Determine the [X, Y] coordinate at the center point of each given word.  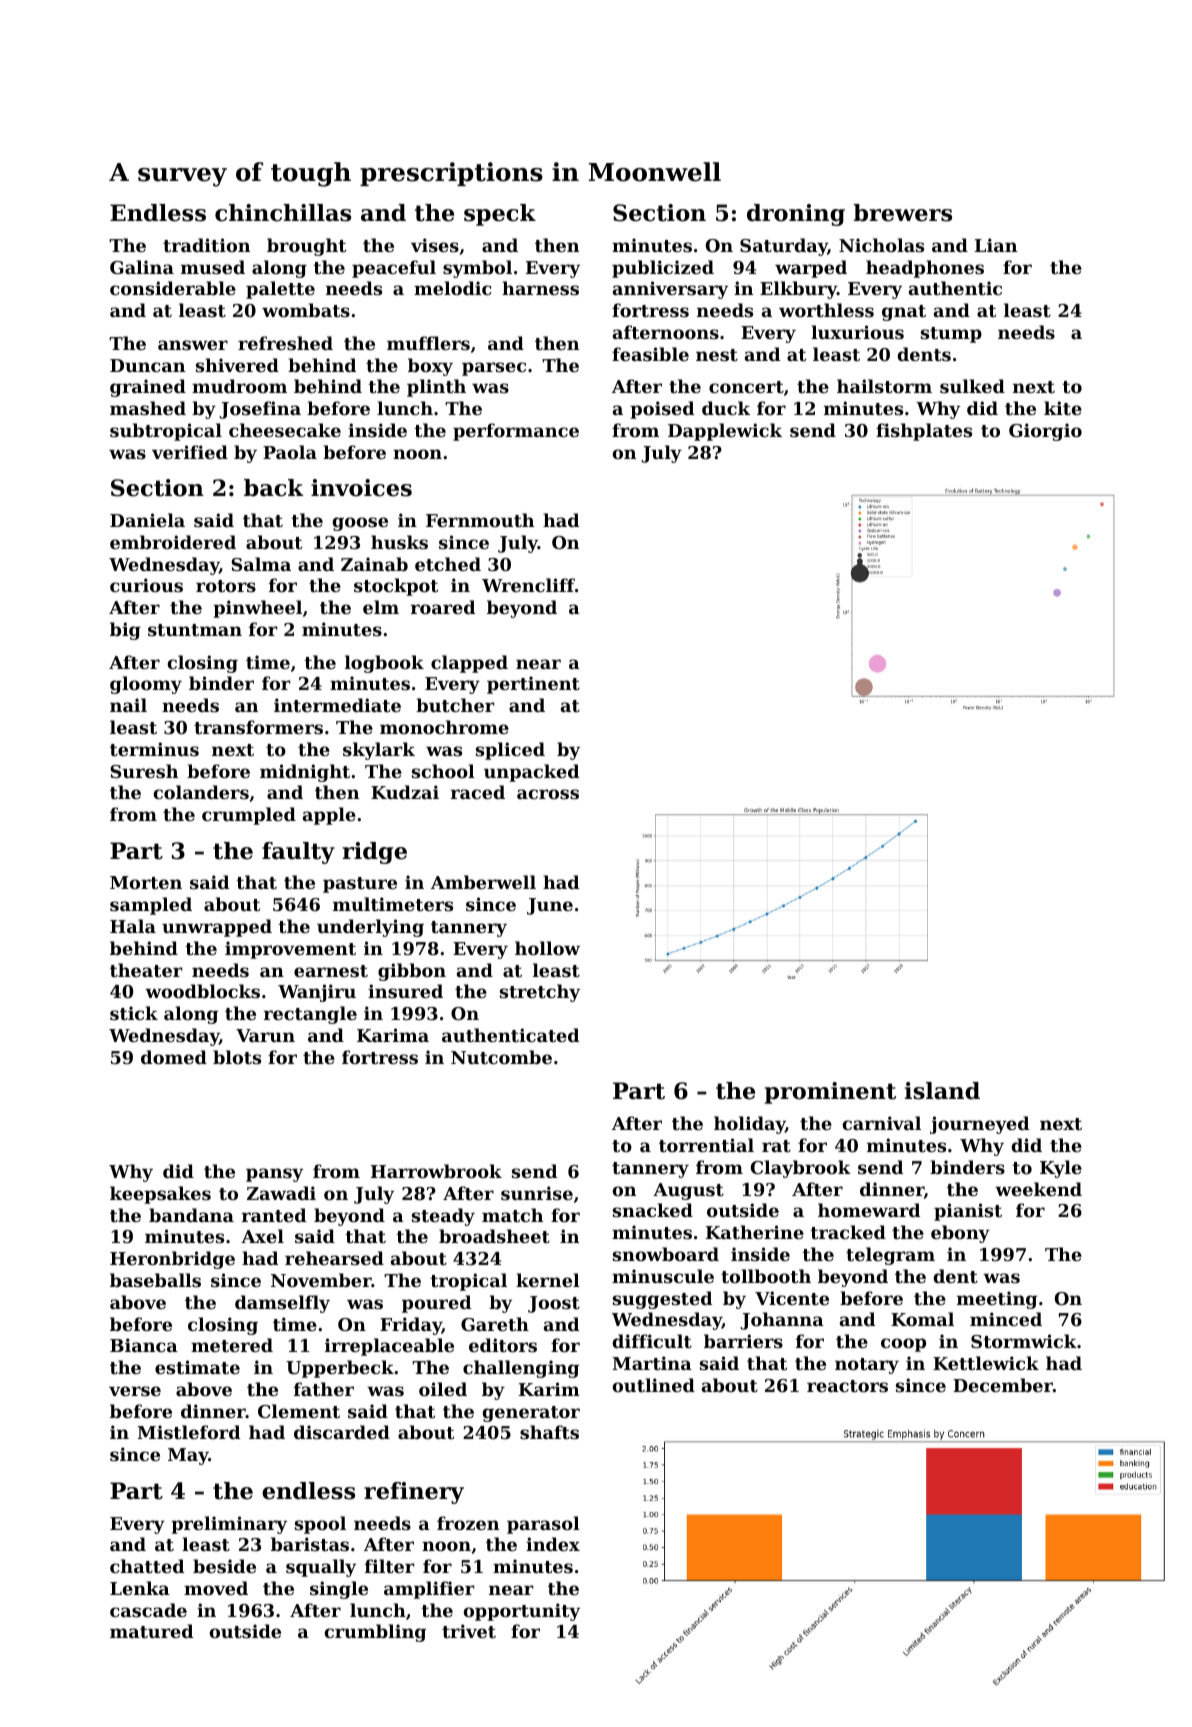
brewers [903, 213]
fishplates [924, 432]
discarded [342, 1432]
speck [500, 215]
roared [443, 607]
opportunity [521, 1612]
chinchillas [283, 213]
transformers [258, 727]
